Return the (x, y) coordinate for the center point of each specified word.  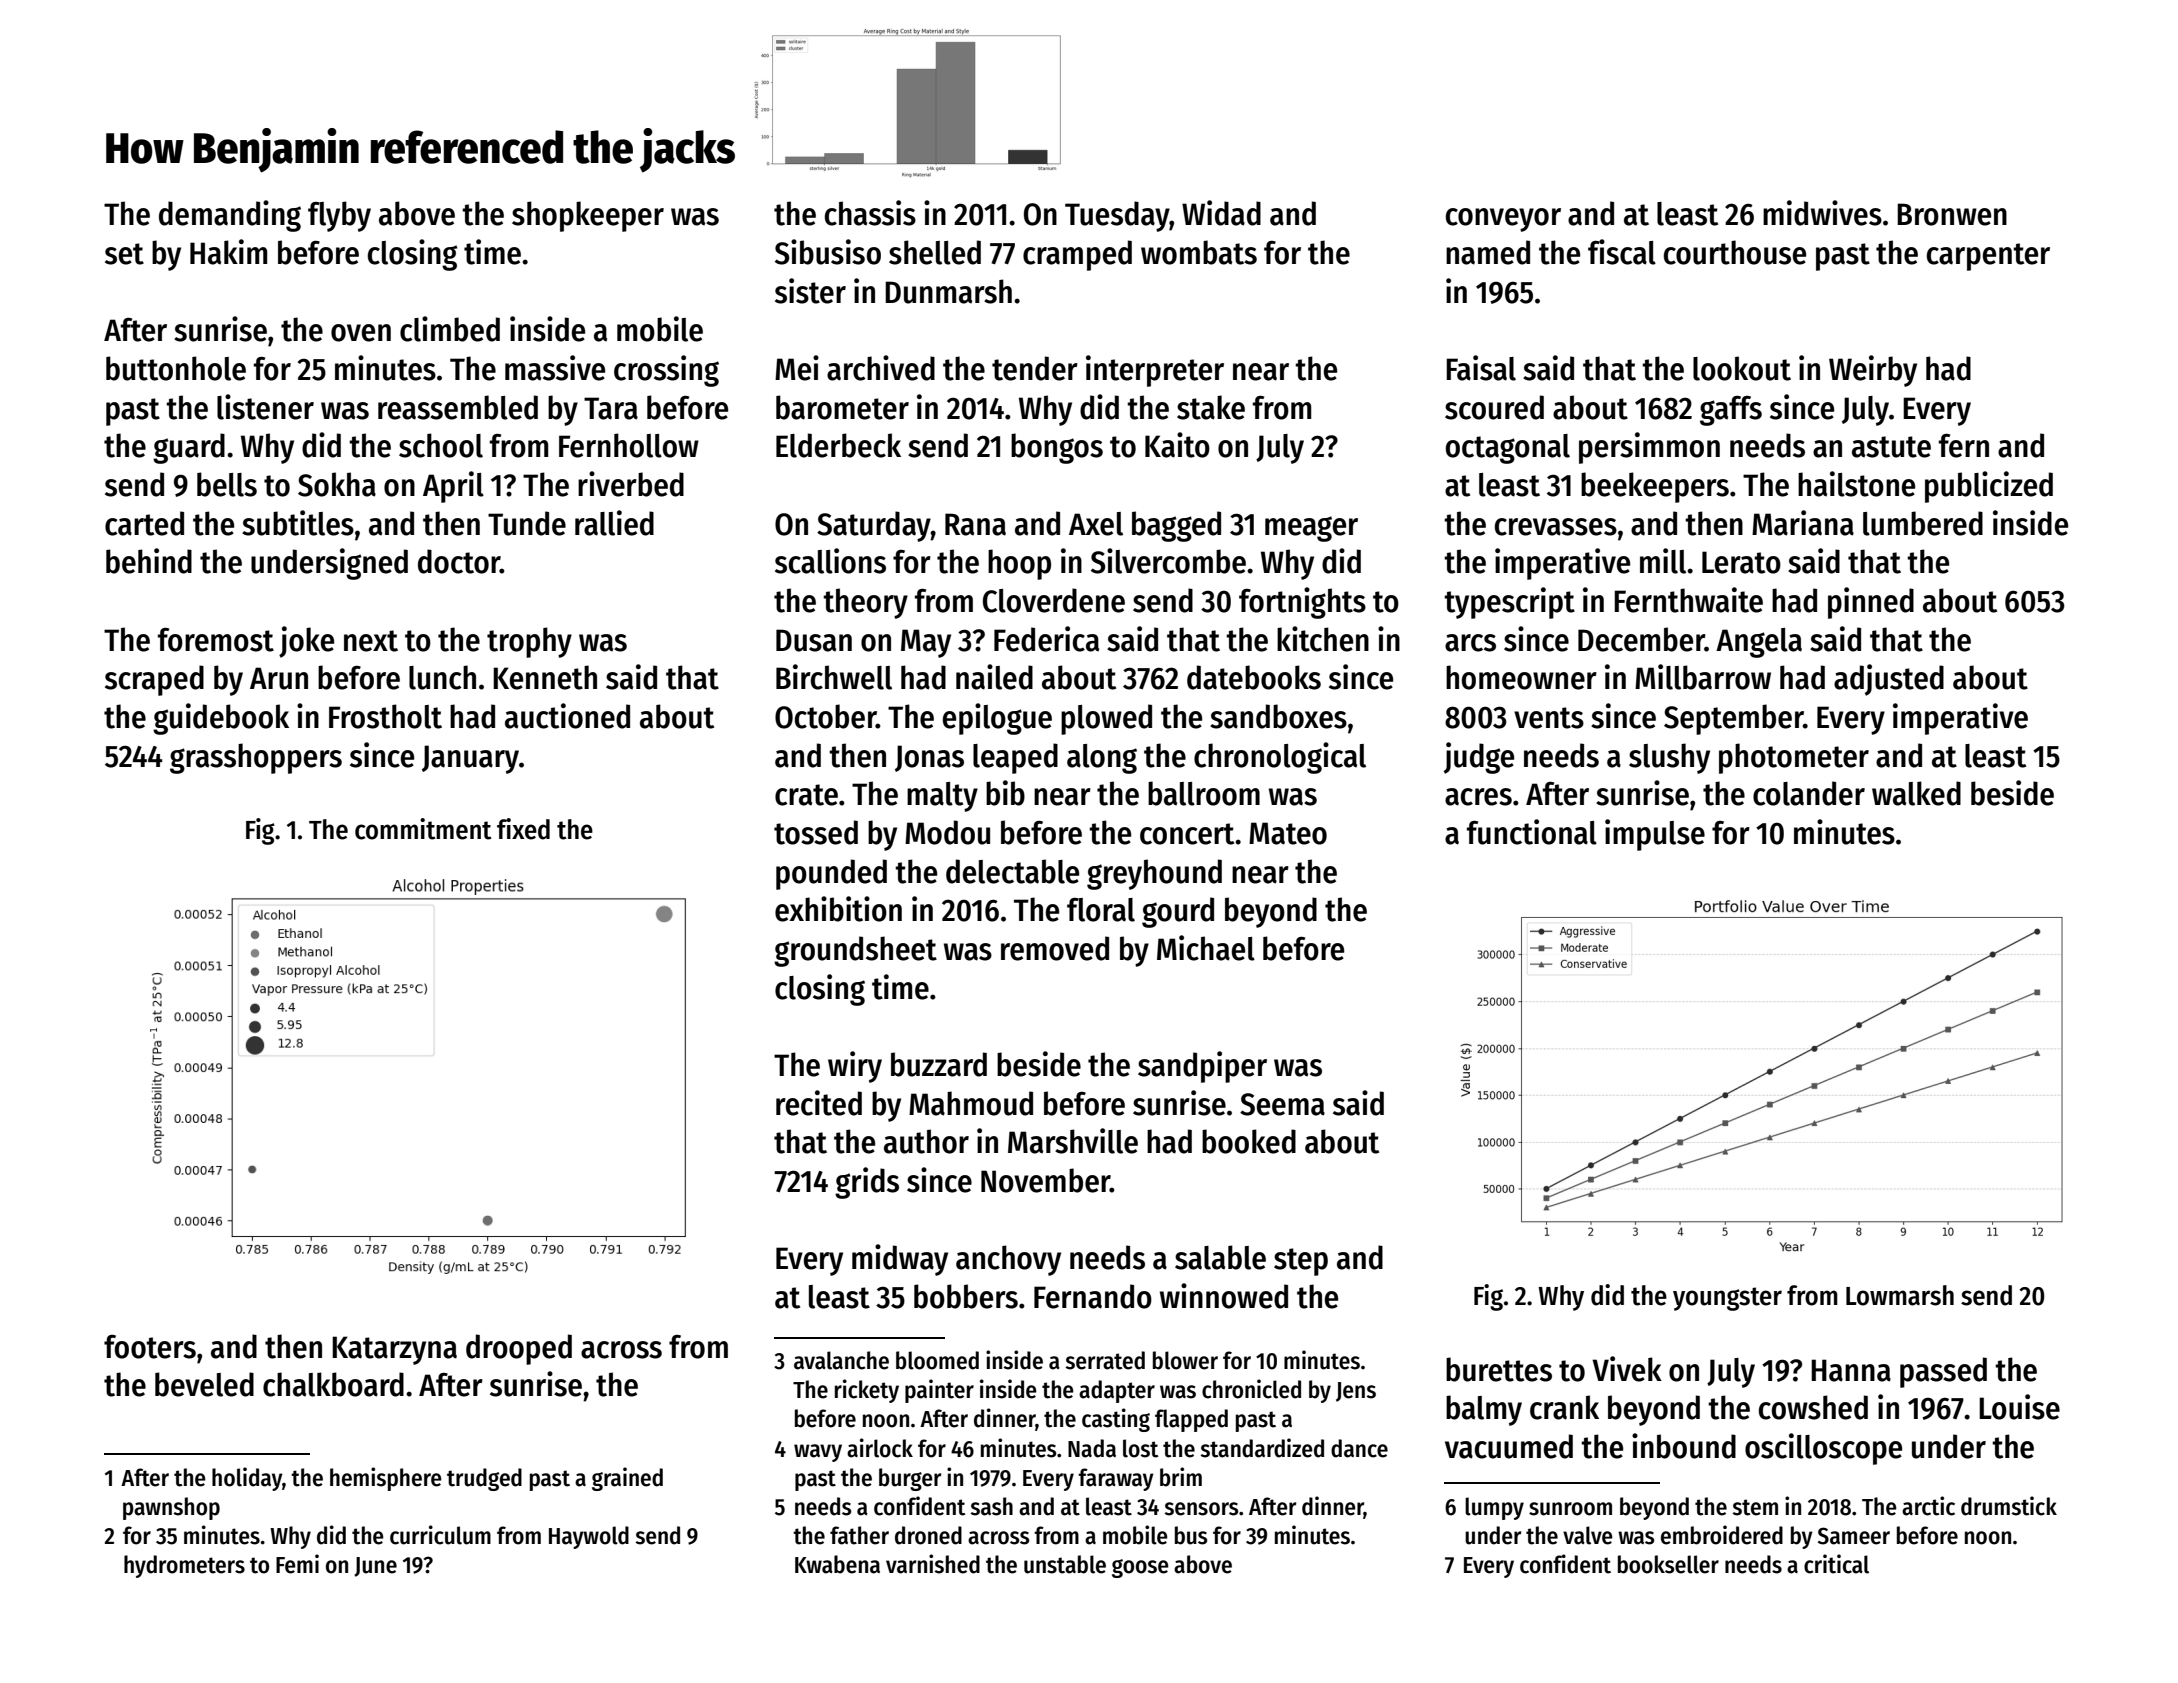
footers (150, 1347)
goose (1140, 1568)
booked (1249, 1141)
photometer (1794, 758)
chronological (1280, 758)
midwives (1822, 213)
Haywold (589, 1537)
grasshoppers (256, 758)
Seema (1282, 1104)
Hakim (228, 252)
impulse (1655, 835)
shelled (935, 252)
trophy (529, 642)
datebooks (1254, 677)
